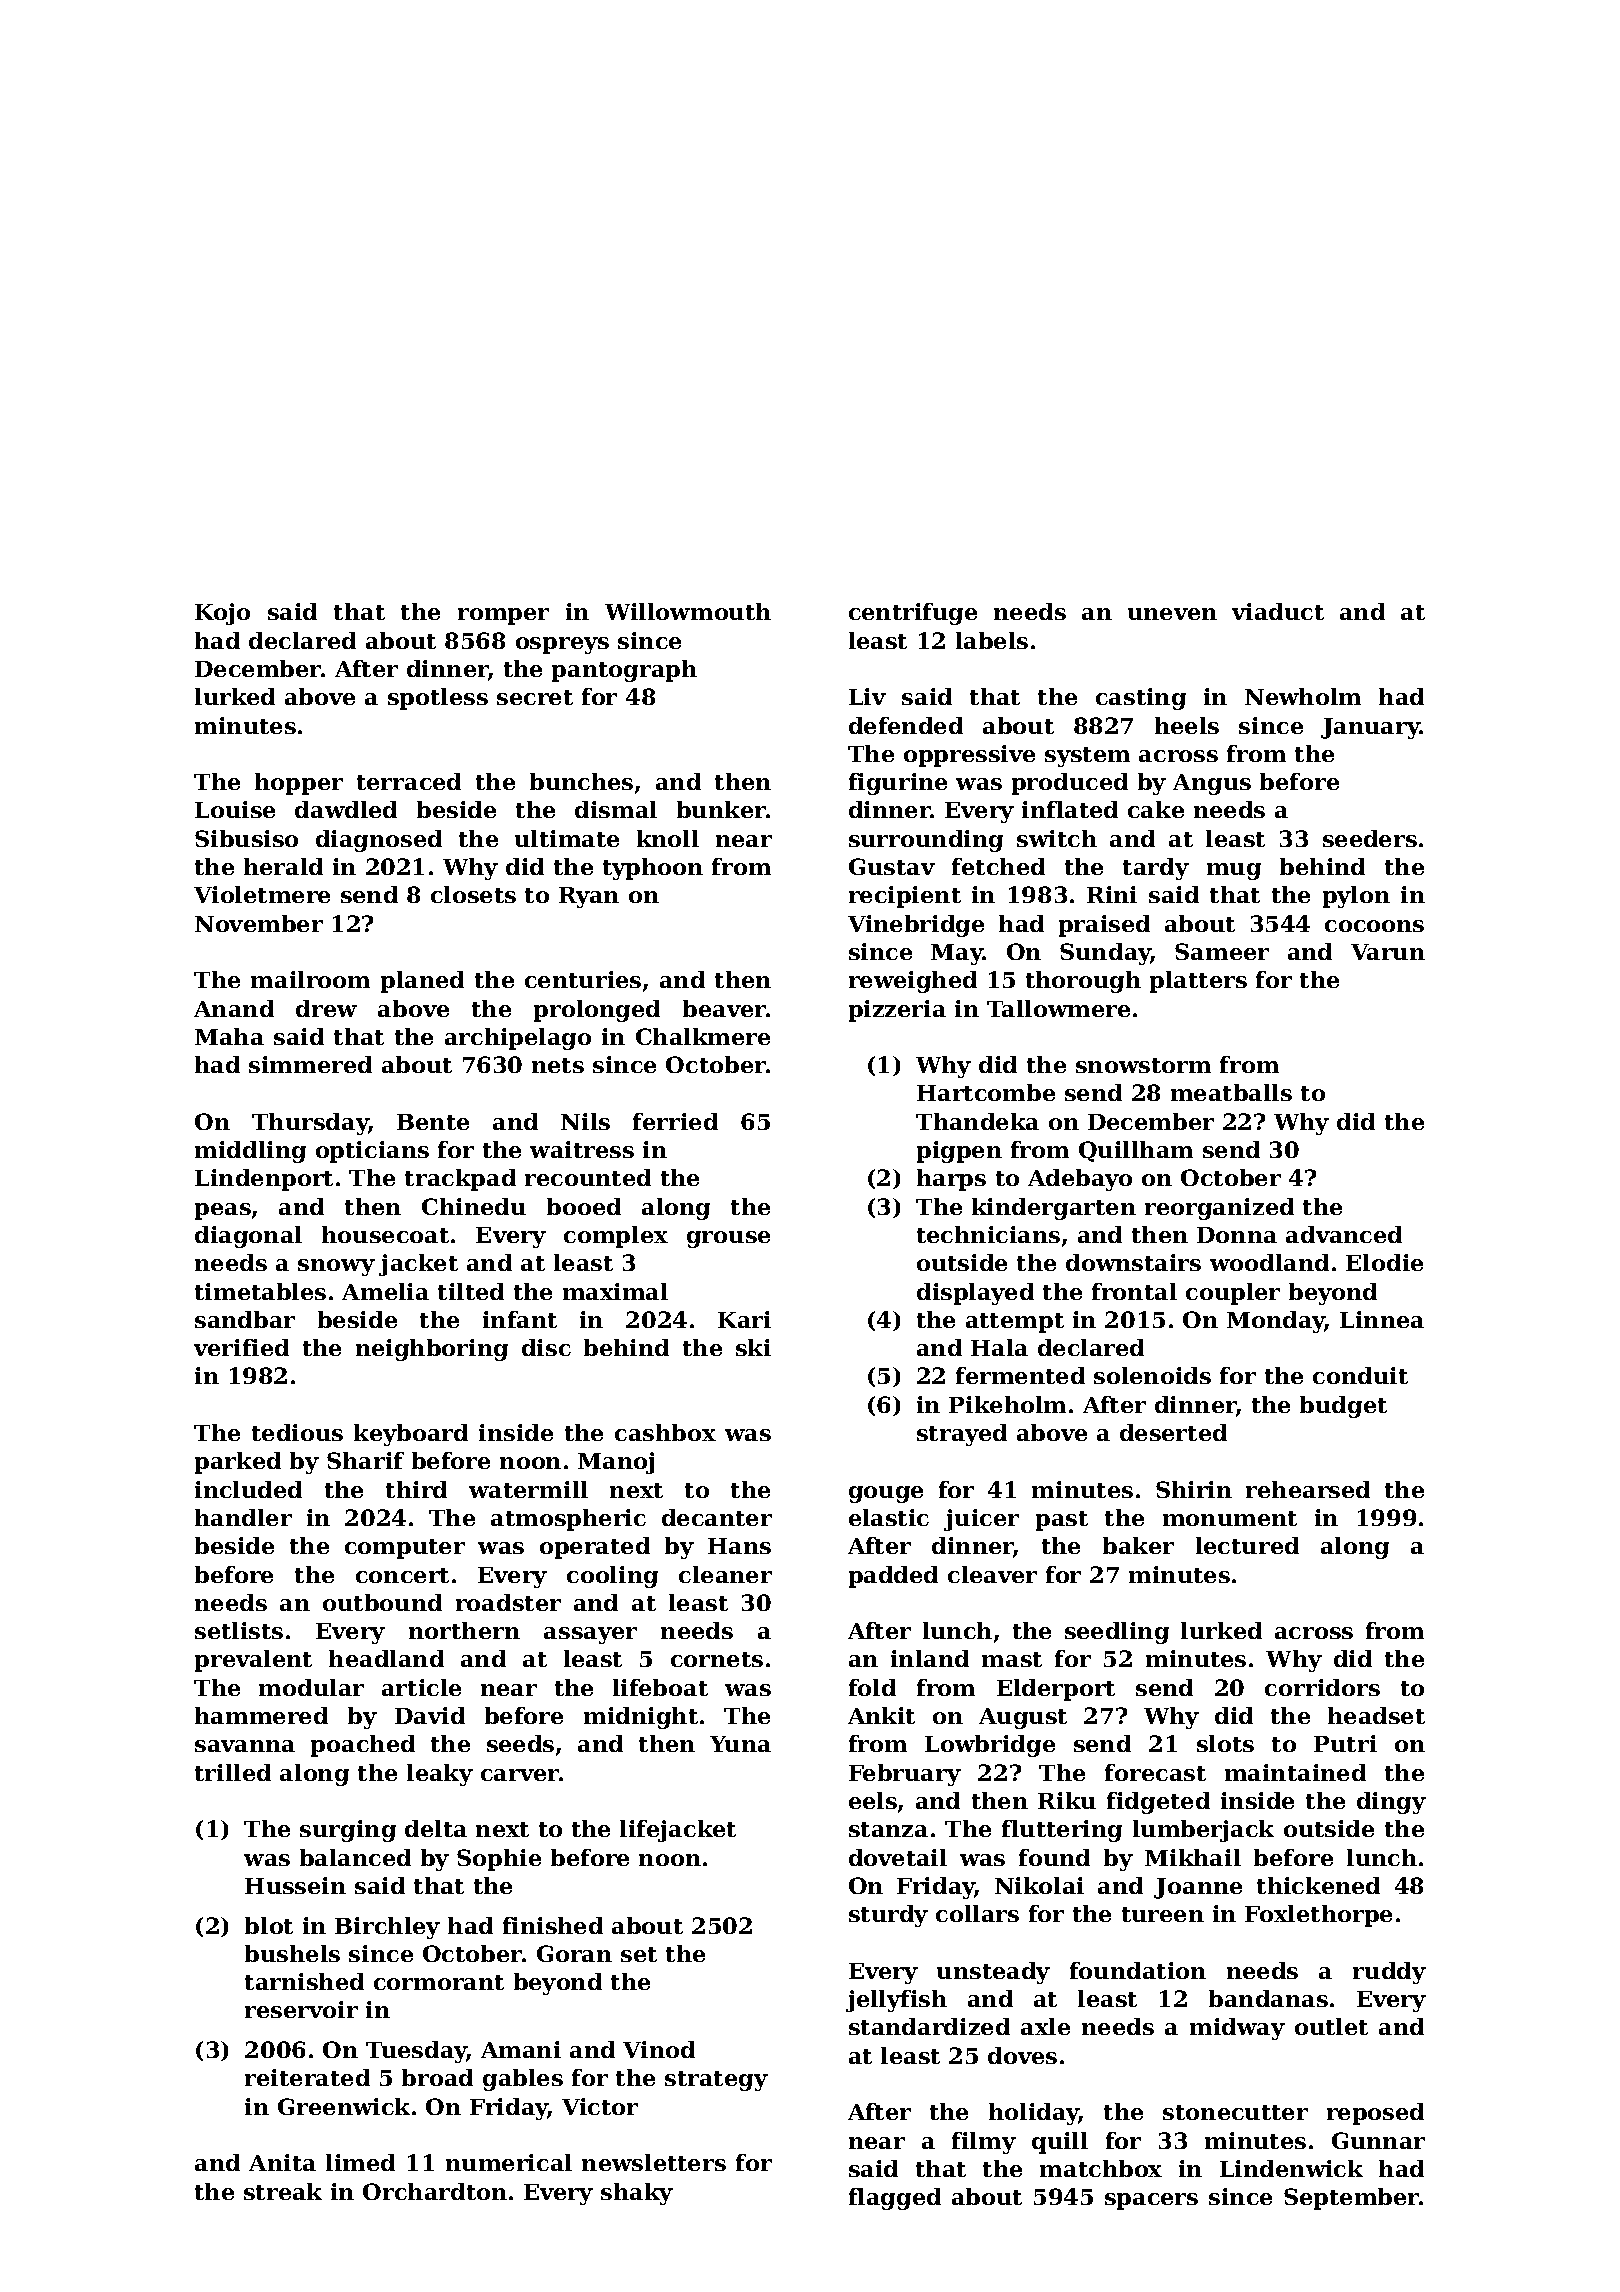 Image resolution: width=1620 pixels, height=2292 pixels. What do you see at coordinates (283, 2191) in the document?
I see `streak` at bounding box center [283, 2191].
